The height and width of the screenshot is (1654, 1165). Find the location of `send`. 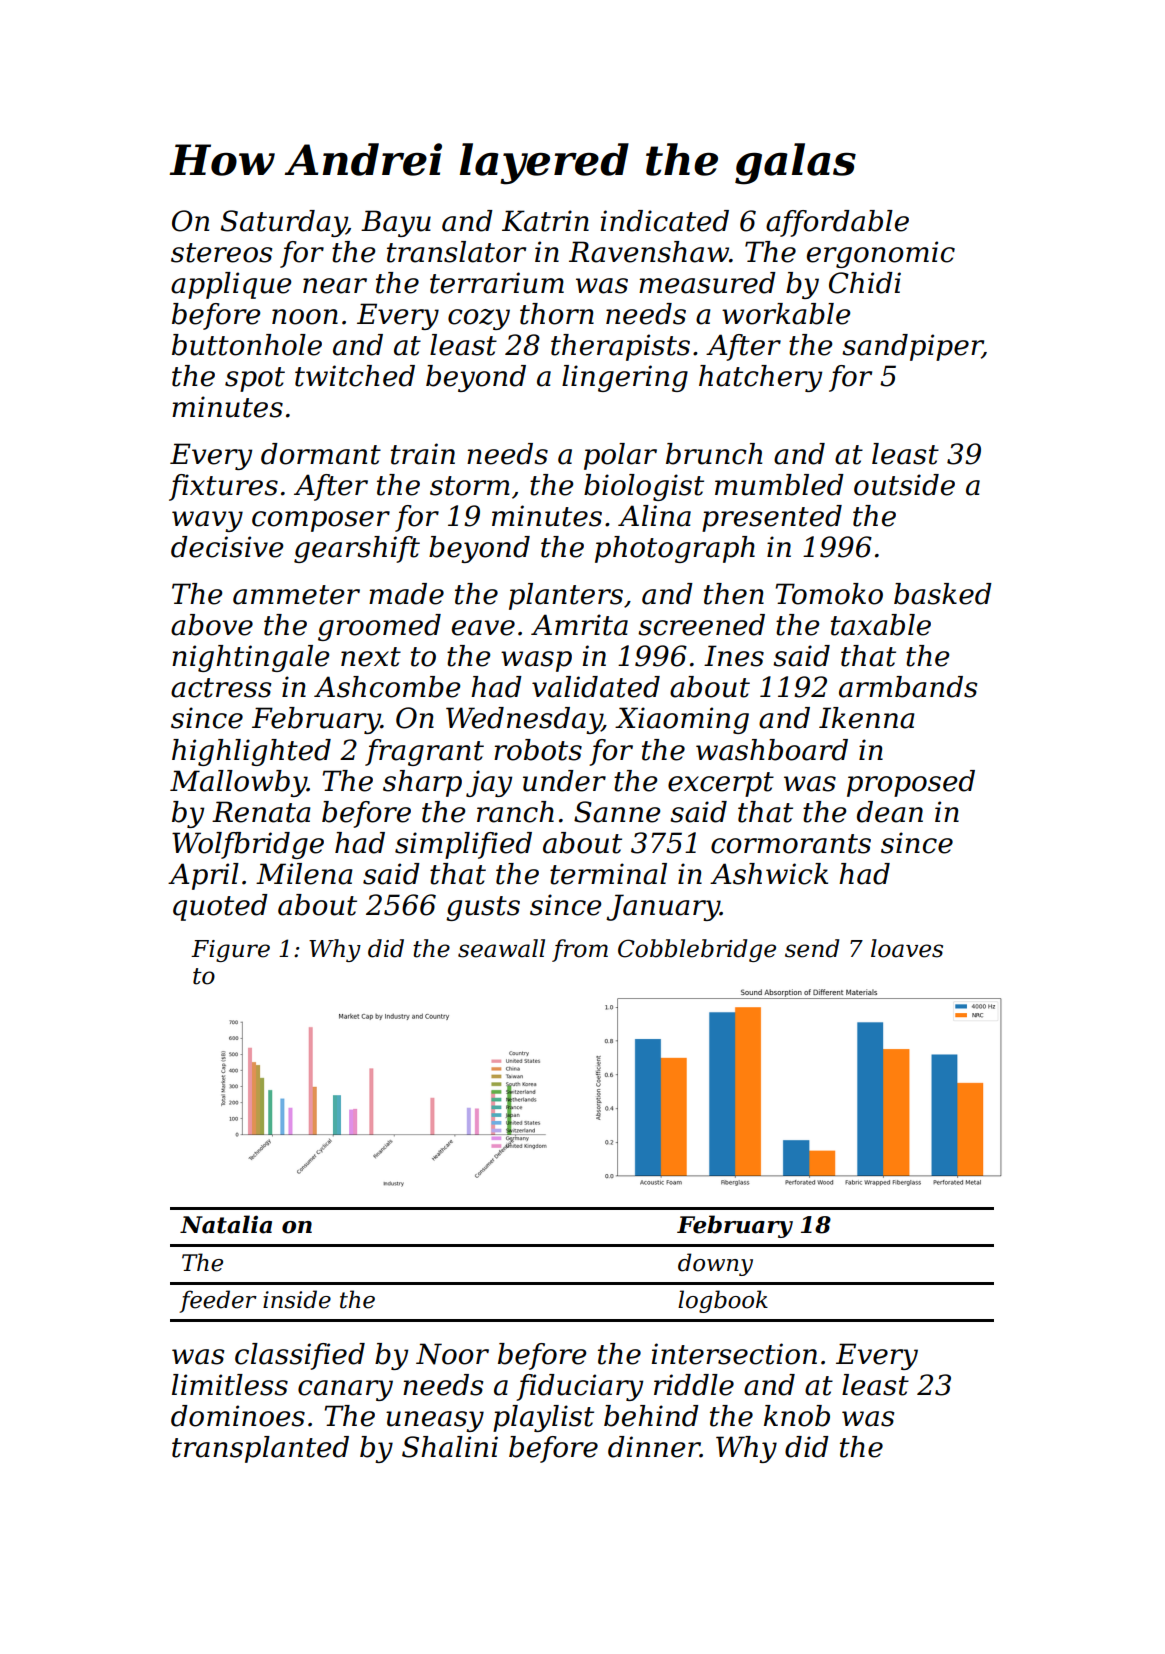

send is located at coordinates (812, 948).
